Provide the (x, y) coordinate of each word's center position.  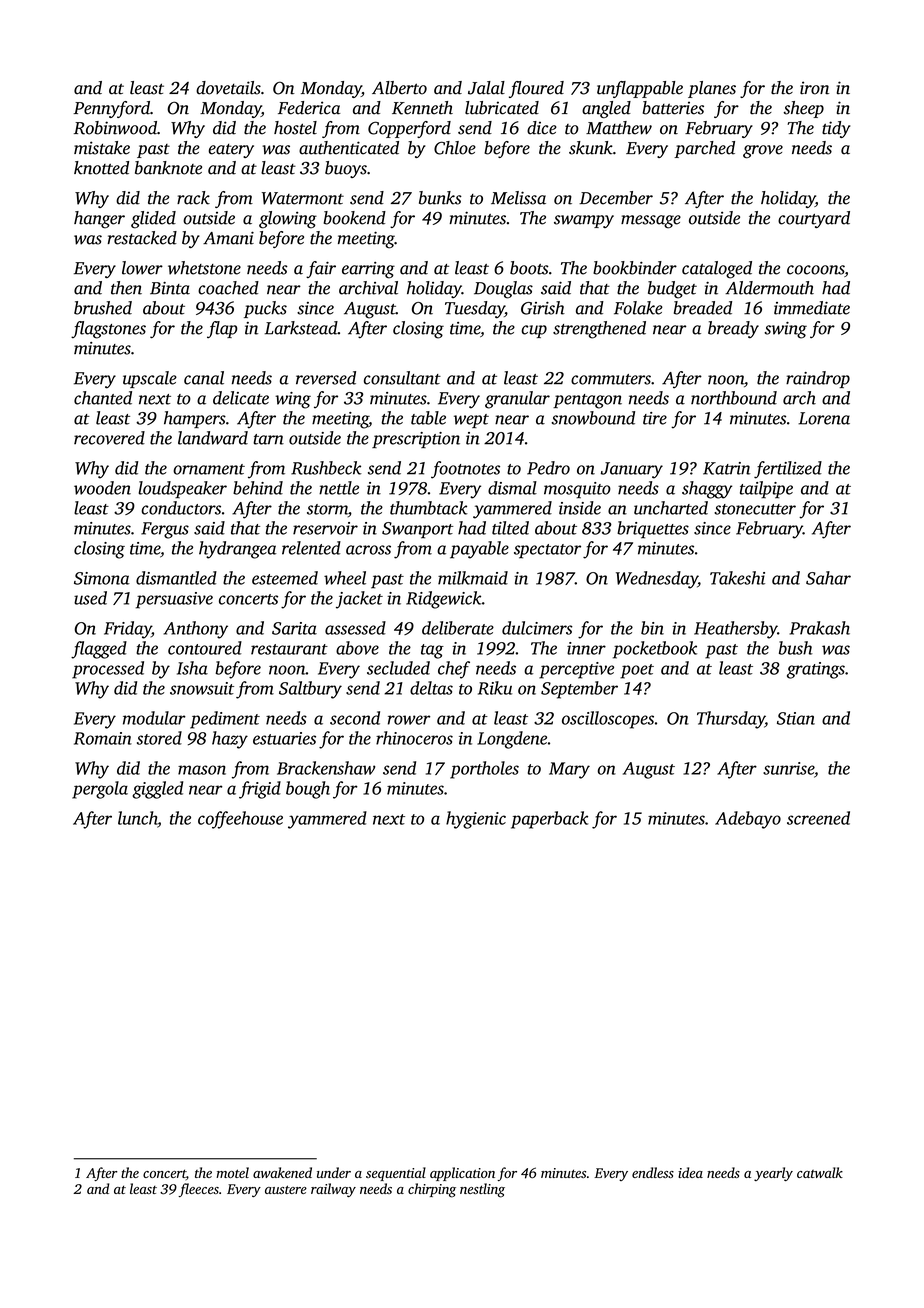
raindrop (818, 379)
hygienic (476, 820)
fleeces (198, 1190)
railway (333, 1190)
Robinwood (115, 128)
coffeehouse (240, 820)
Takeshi (737, 578)
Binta (170, 288)
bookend (354, 218)
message (651, 222)
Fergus (165, 530)
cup (534, 331)
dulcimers (537, 628)
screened (818, 818)
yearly (773, 1174)
